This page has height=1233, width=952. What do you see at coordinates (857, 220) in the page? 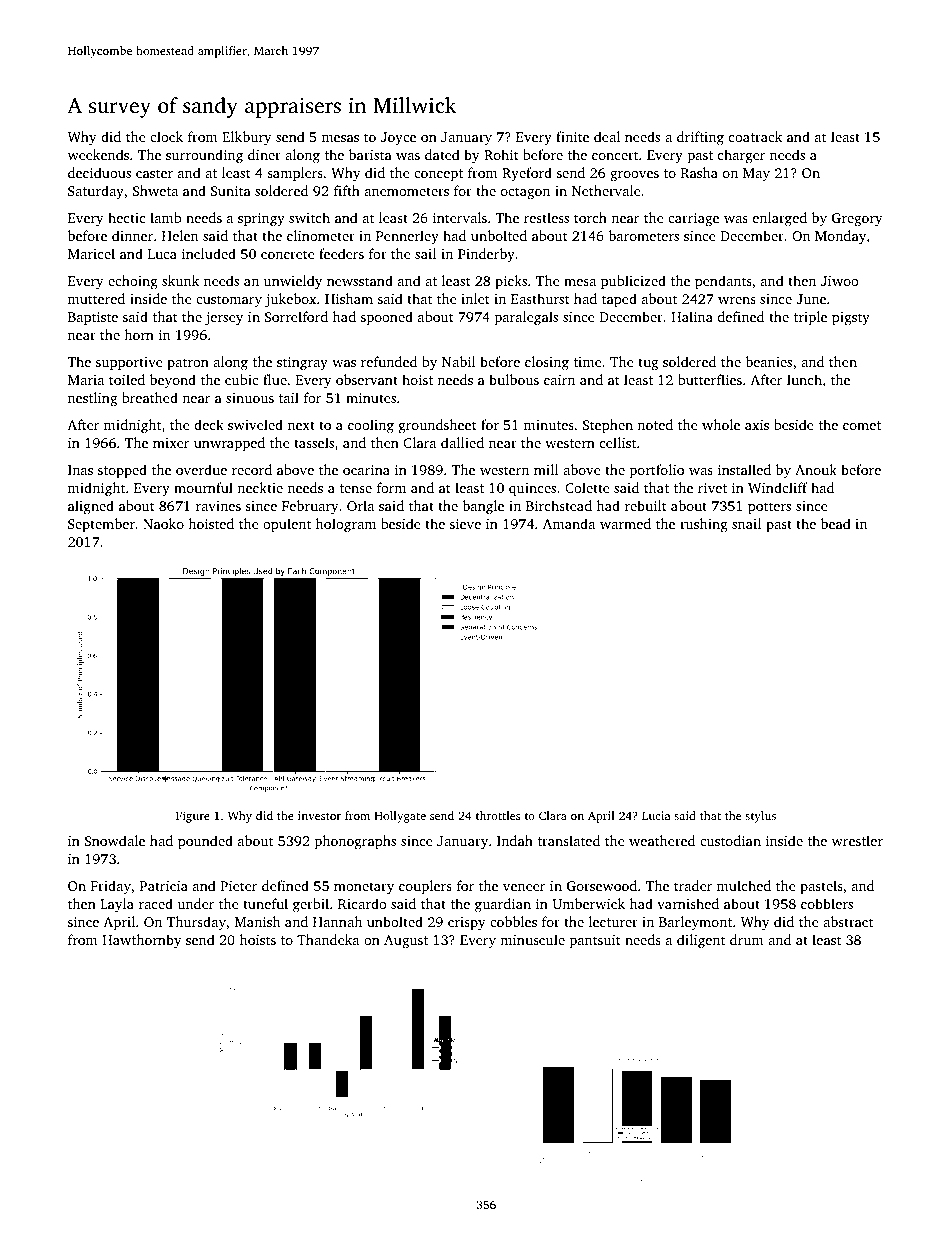
I see `Gregory` at bounding box center [857, 220].
